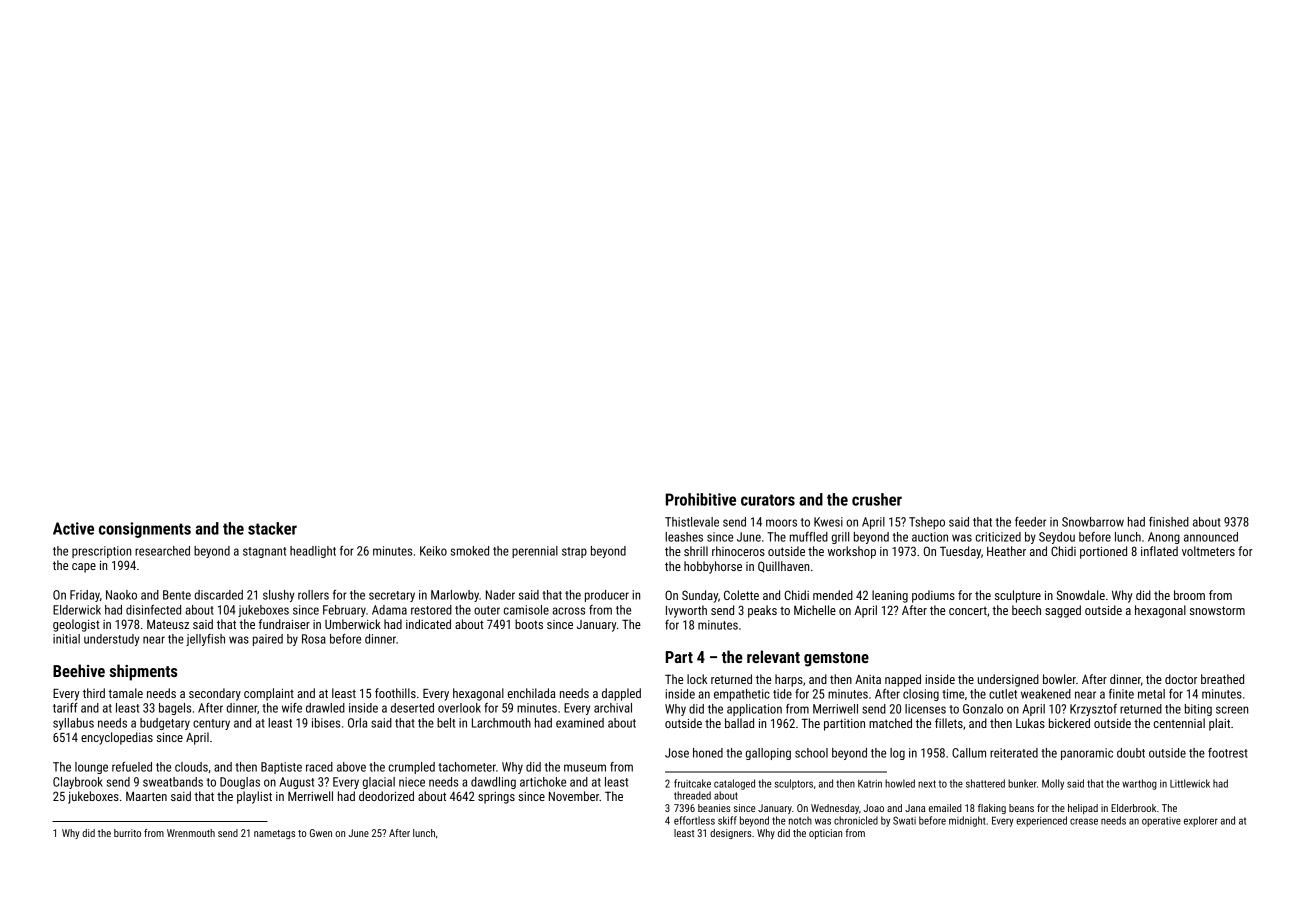  What do you see at coordinates (274, 834) in the document?
I see `nametags` at bounding box center [274, 834].
